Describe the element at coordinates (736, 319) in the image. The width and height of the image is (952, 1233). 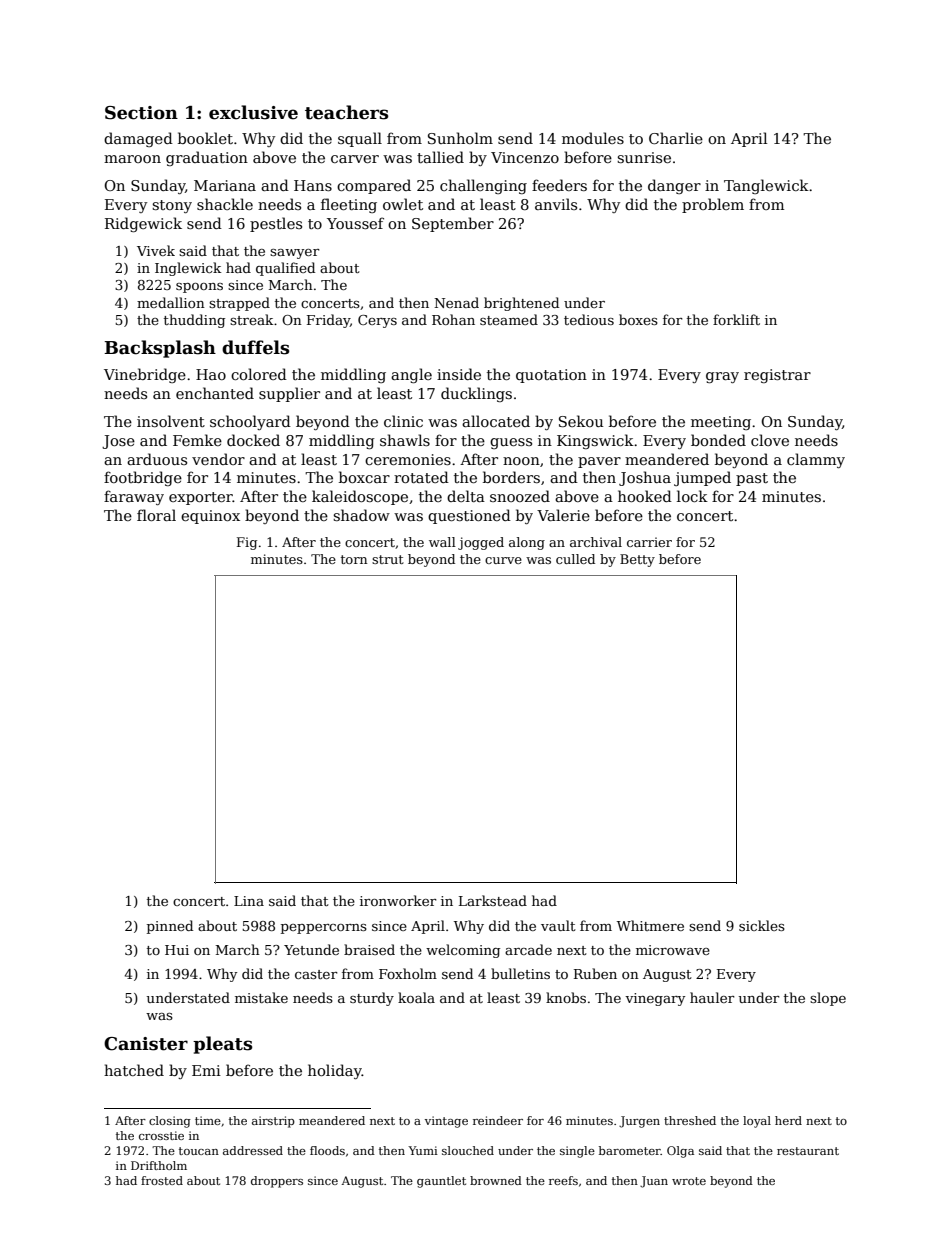
I see `forklift` at that location.
